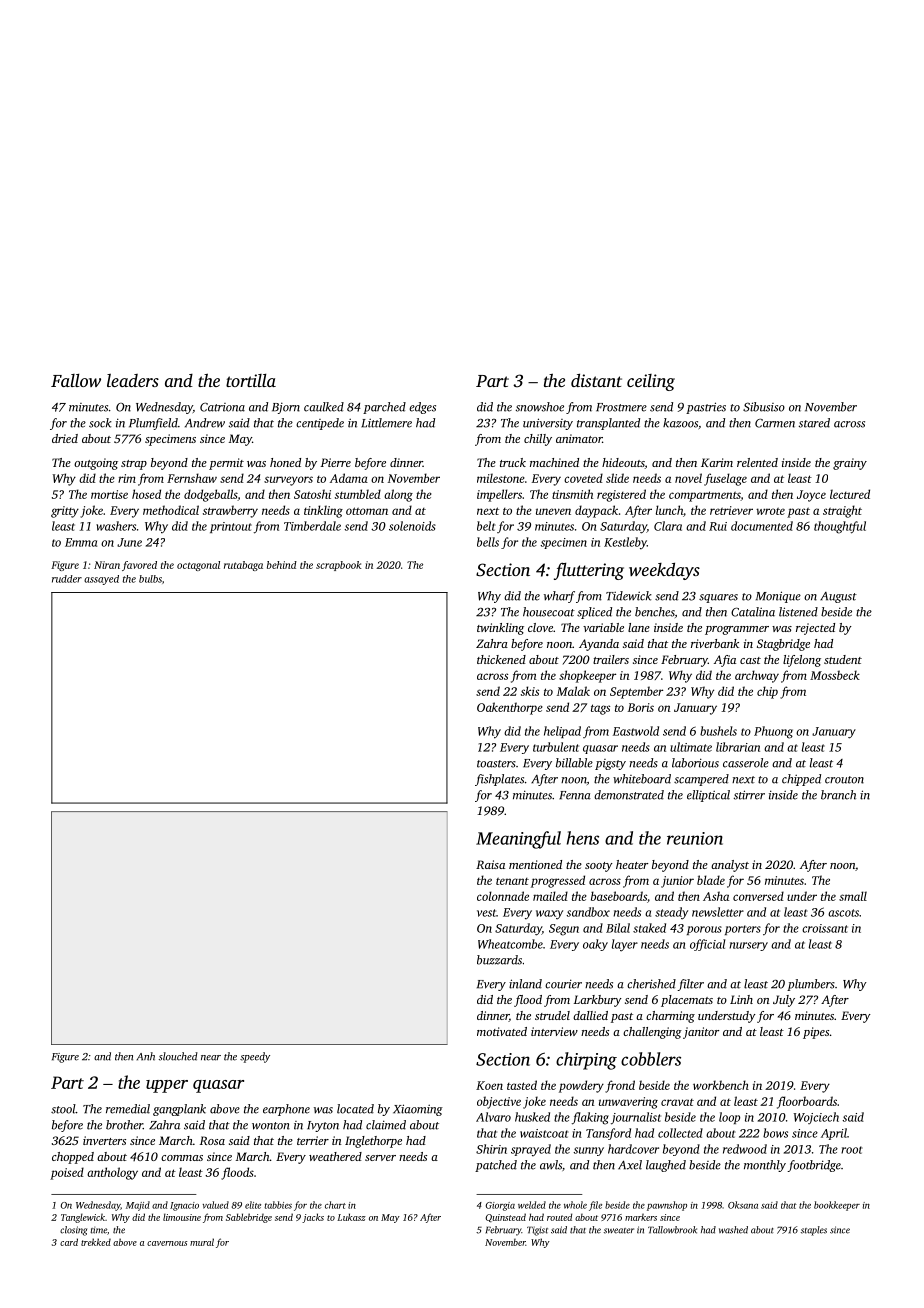 This image has width=924, height=1308. What do you see at coordinates (765, 1166) in the image?
I see `monthly` at bounding box center [765, 1166].
